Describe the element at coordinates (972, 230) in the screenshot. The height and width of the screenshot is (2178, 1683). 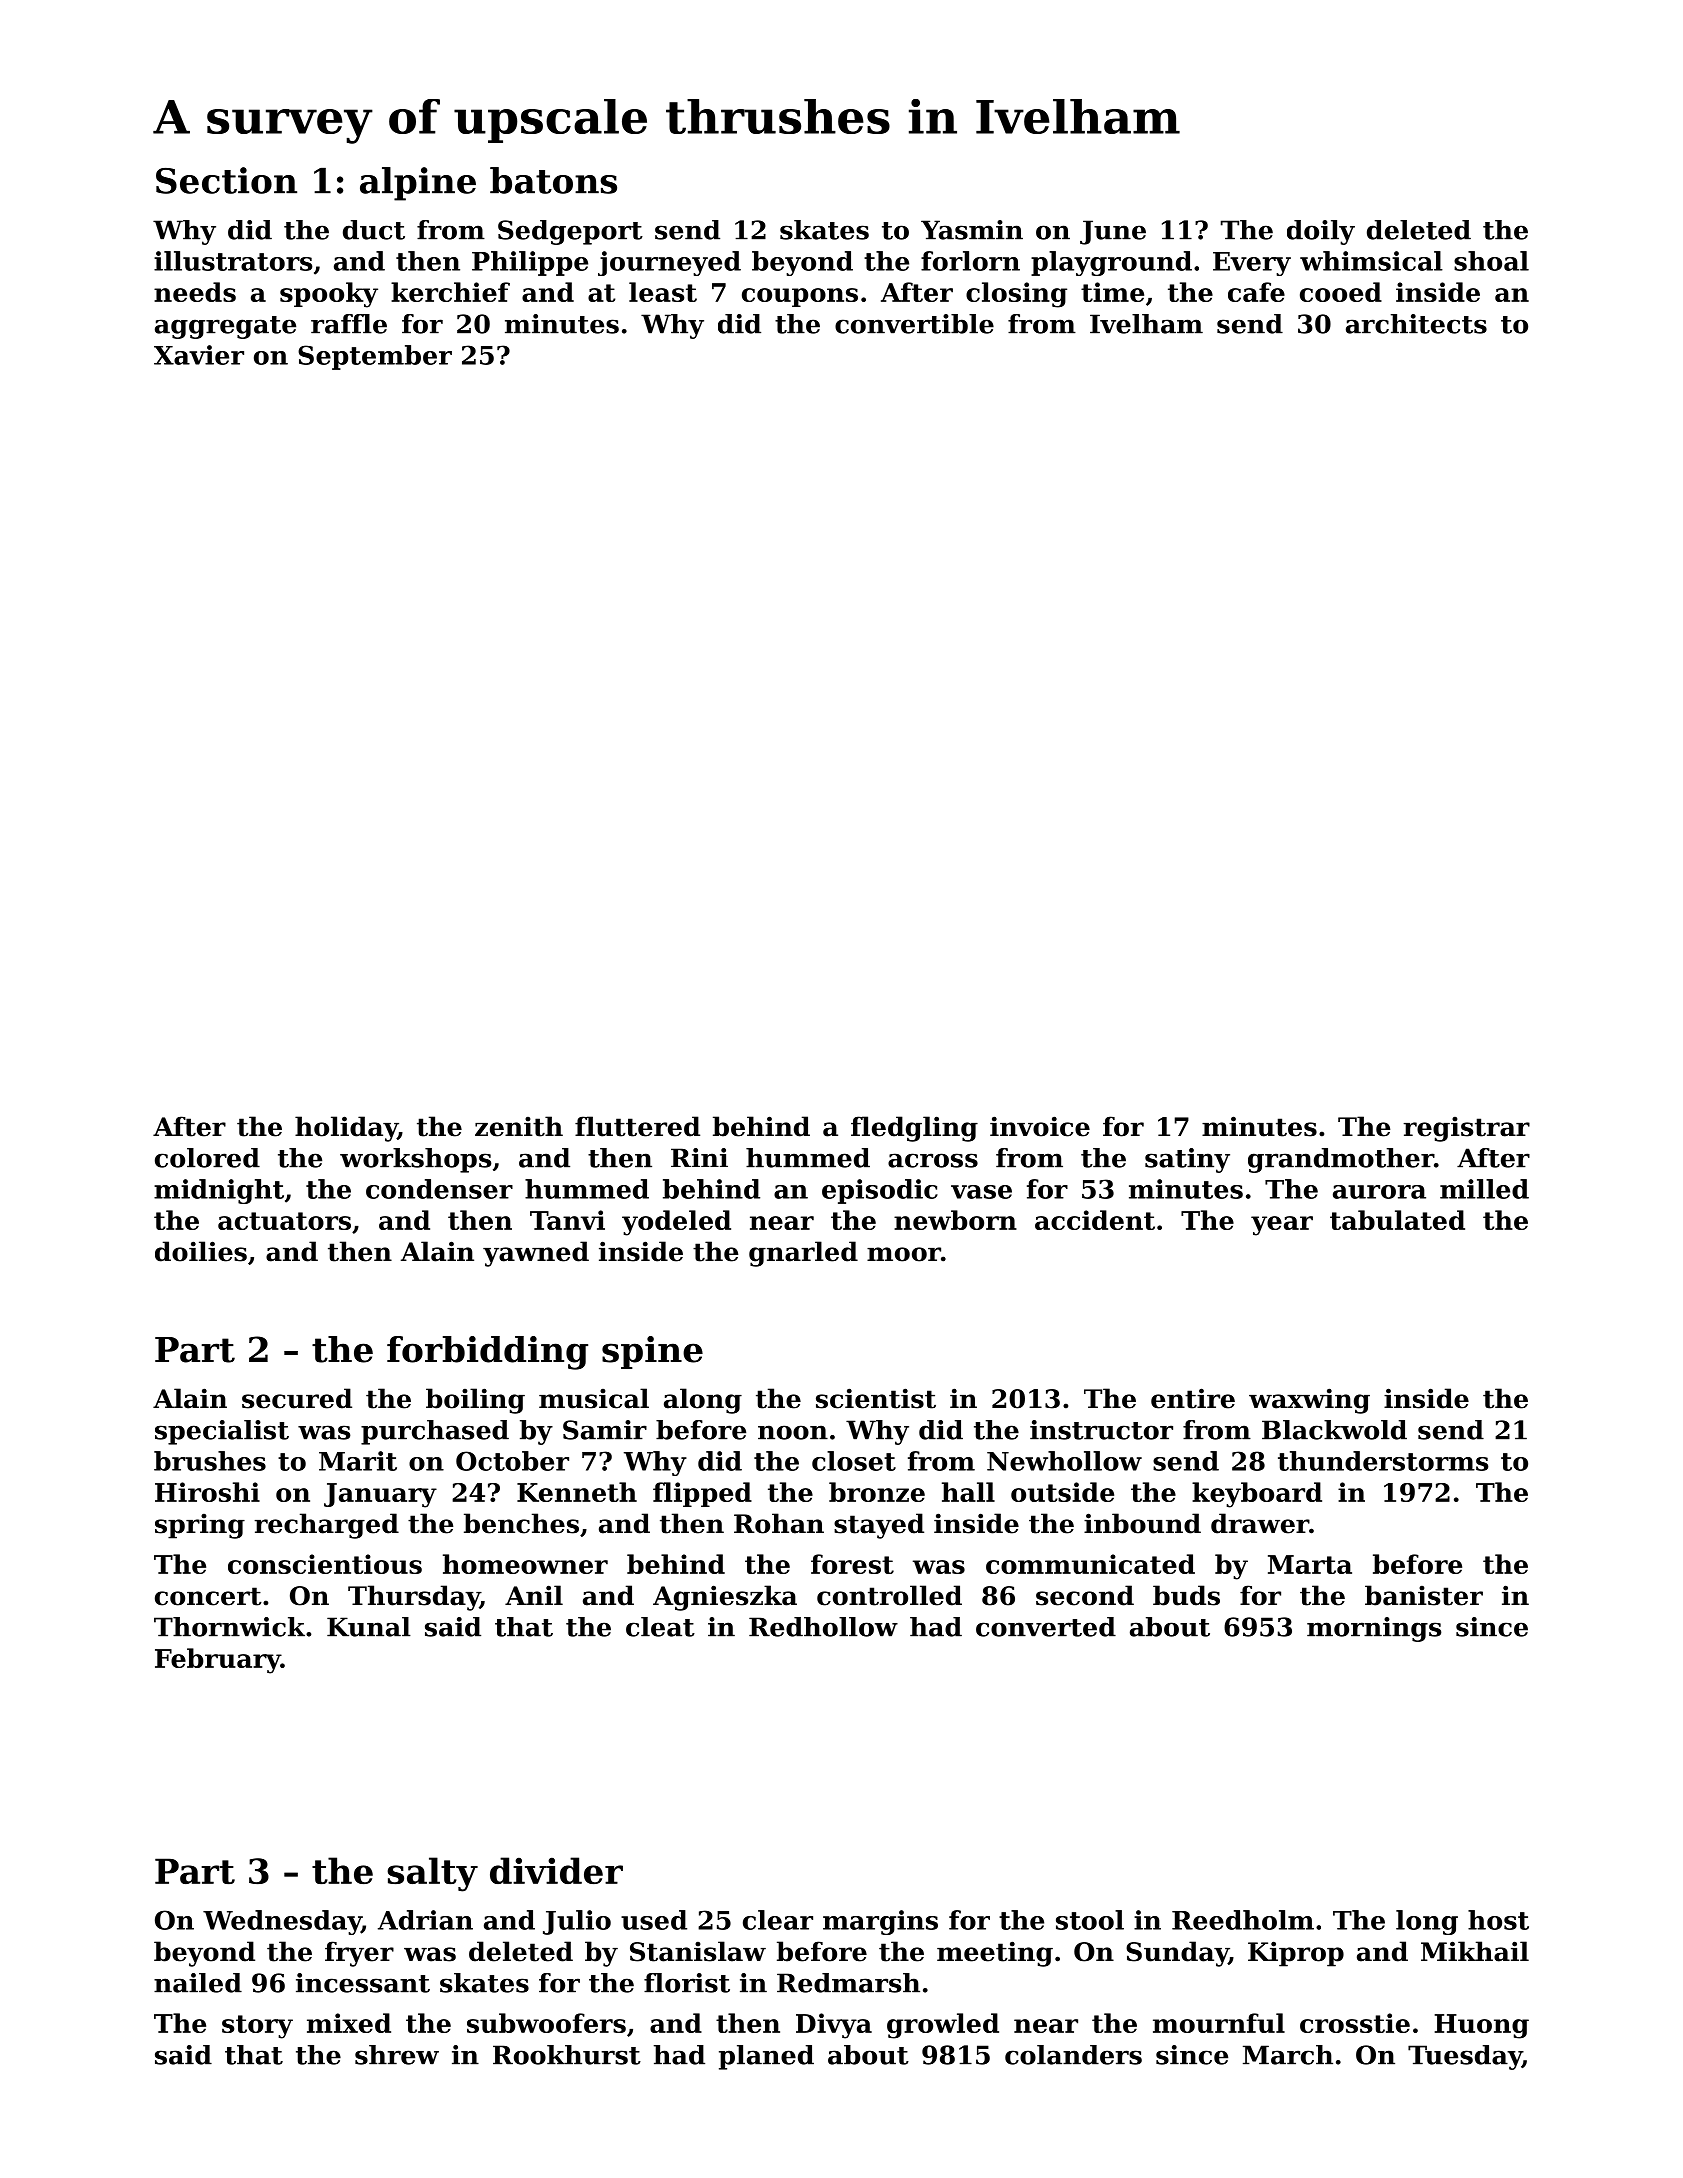
I see `Yasmin` at that location.
